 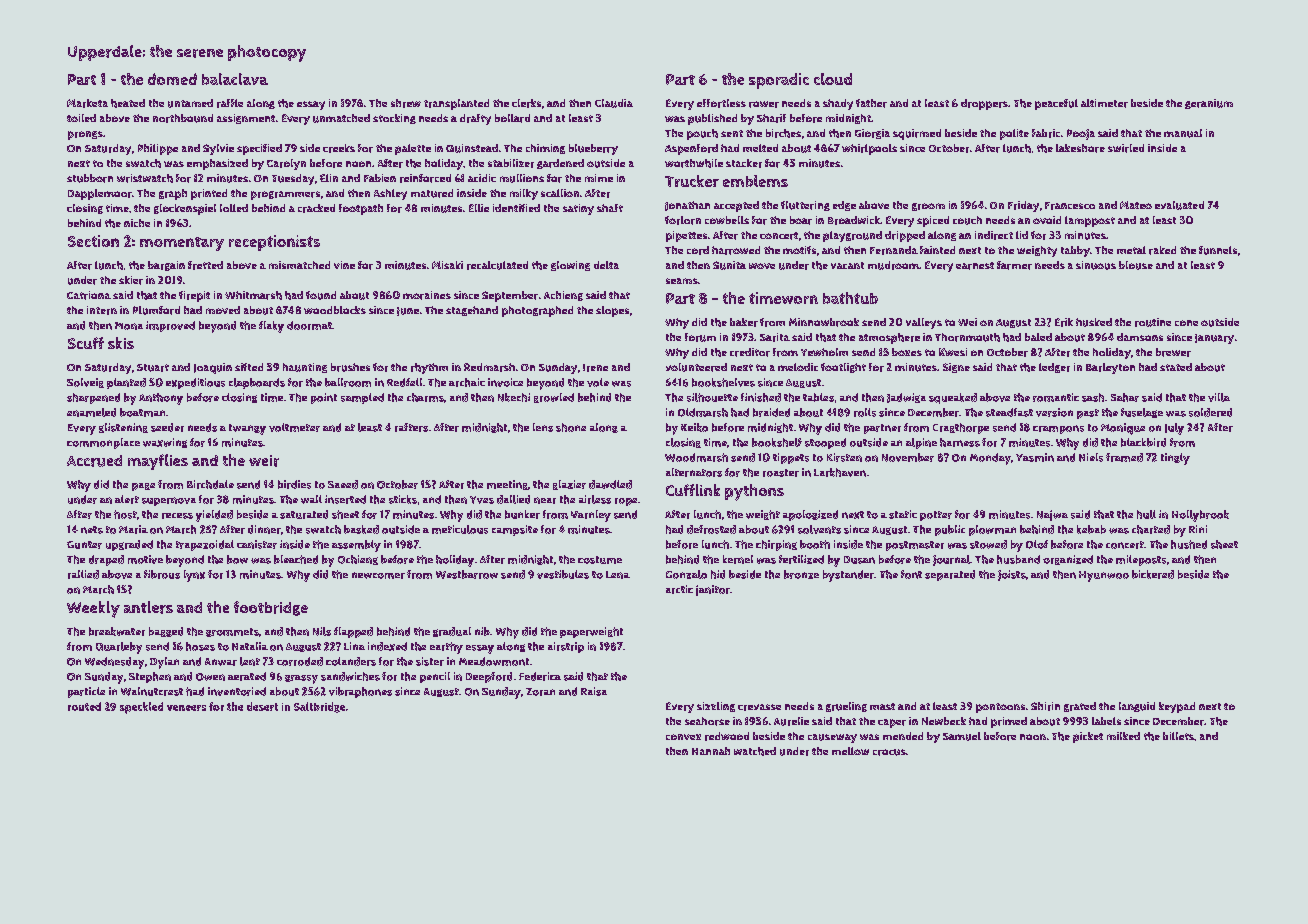 I want to click on lakeshore, so click(x=1080, y=148).
